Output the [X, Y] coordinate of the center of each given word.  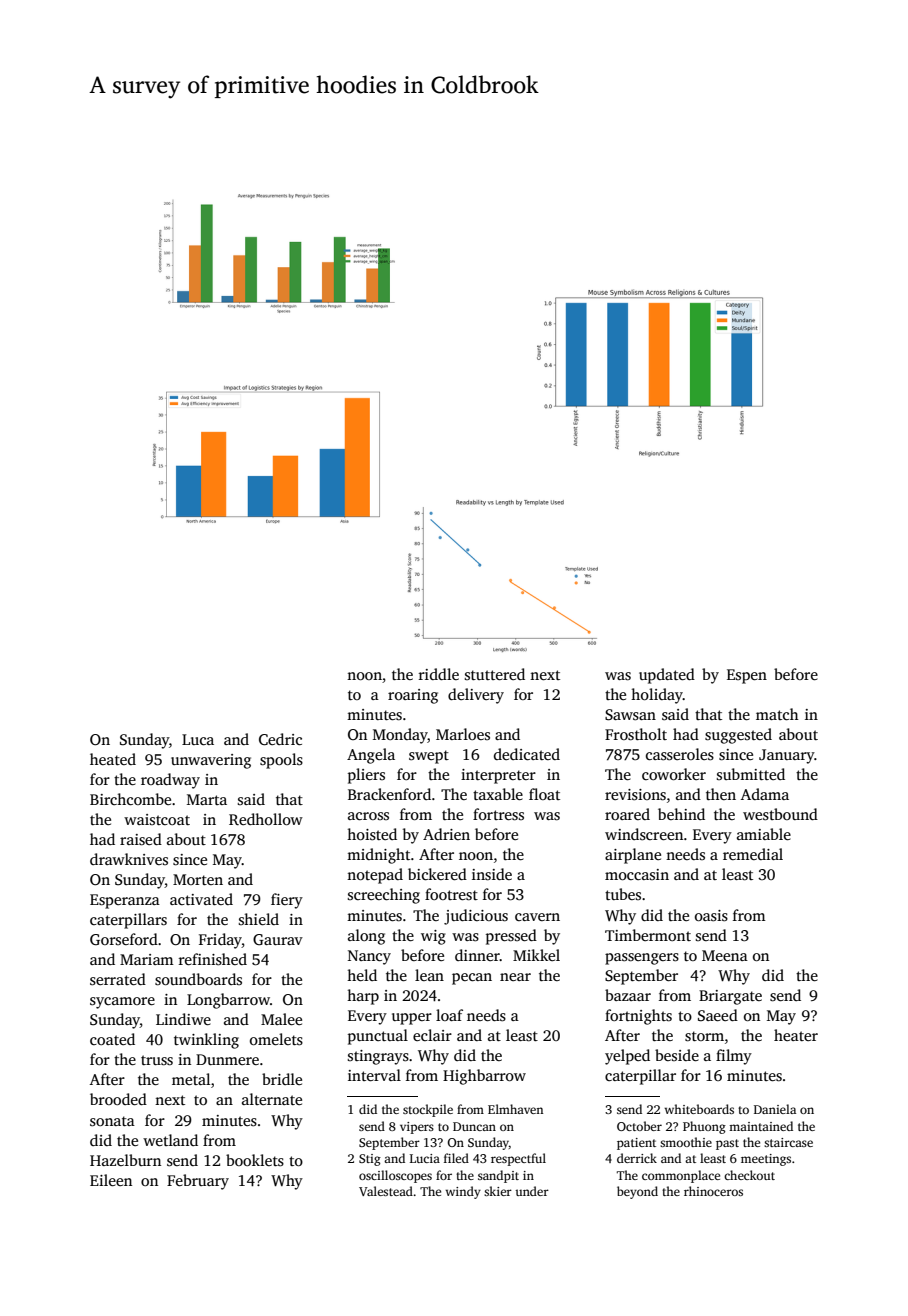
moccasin [637, 874]
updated [667, 676]
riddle [439, 674]
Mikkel [536, 955]
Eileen [111, 1180]
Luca [198, 739]
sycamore [122, 1003]
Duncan [474, 1126]
